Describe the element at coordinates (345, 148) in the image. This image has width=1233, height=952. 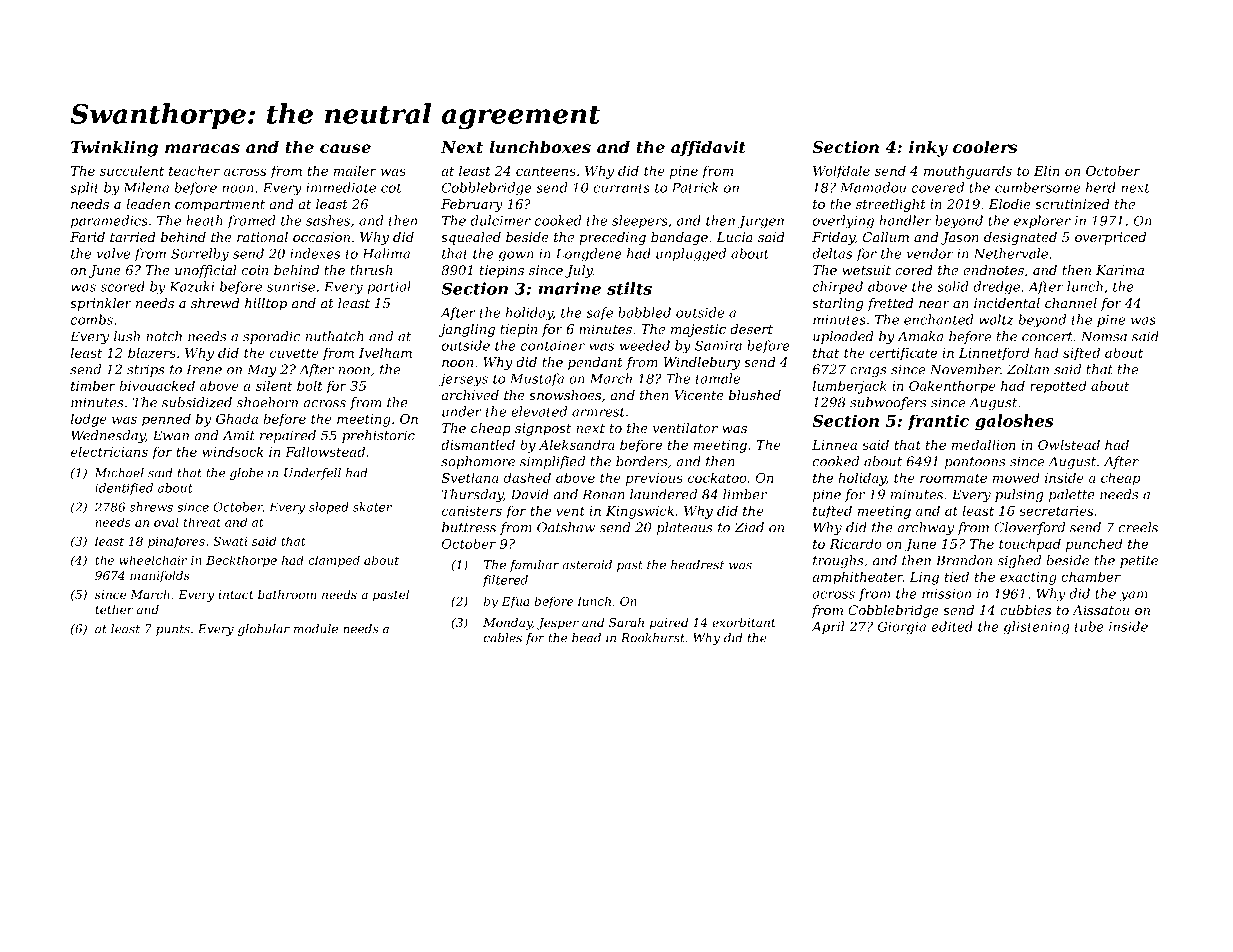
I see `cause` at that location.
